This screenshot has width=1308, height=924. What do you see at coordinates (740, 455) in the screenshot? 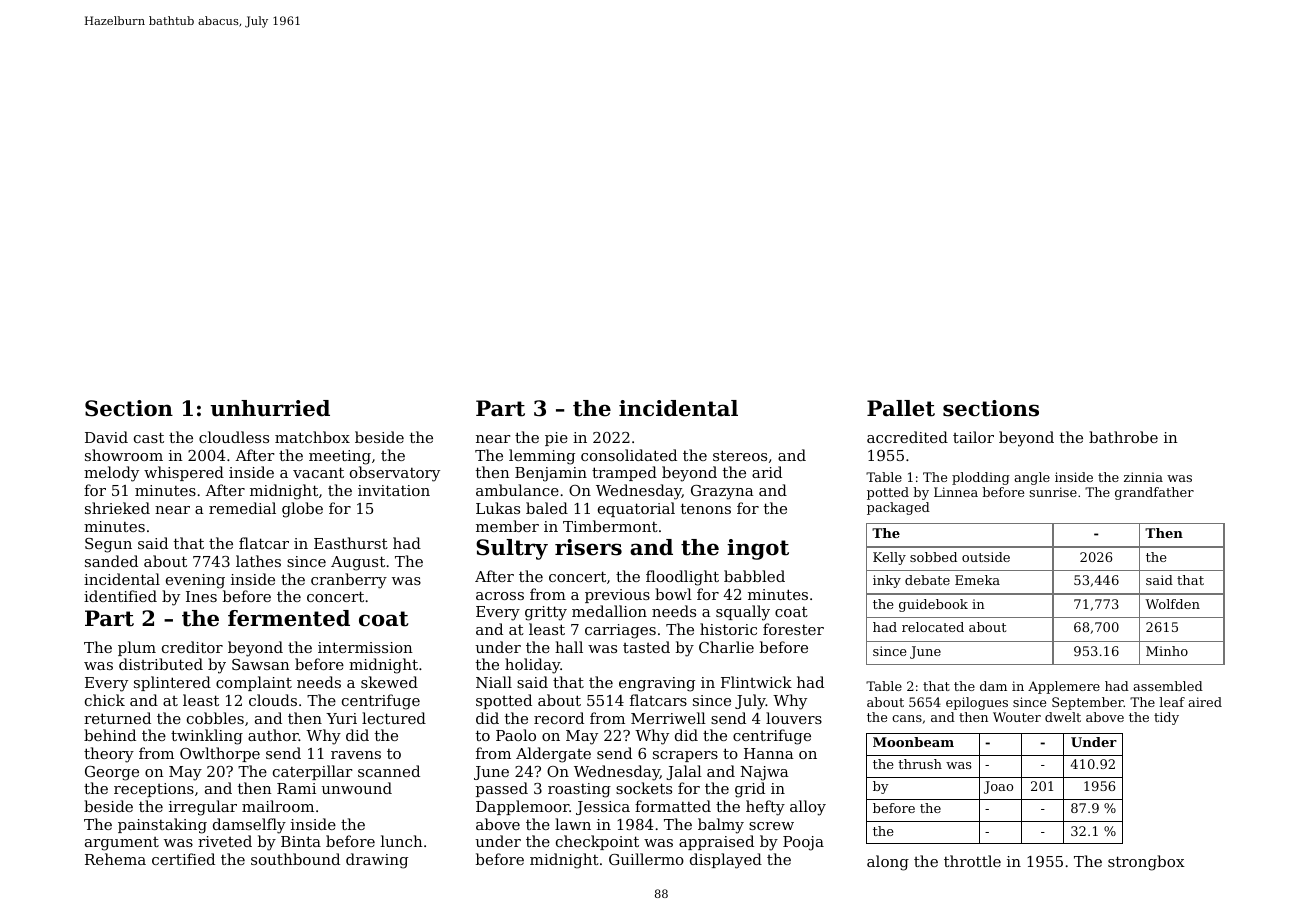
I see `stereos` at bounding box center [740, 455].
